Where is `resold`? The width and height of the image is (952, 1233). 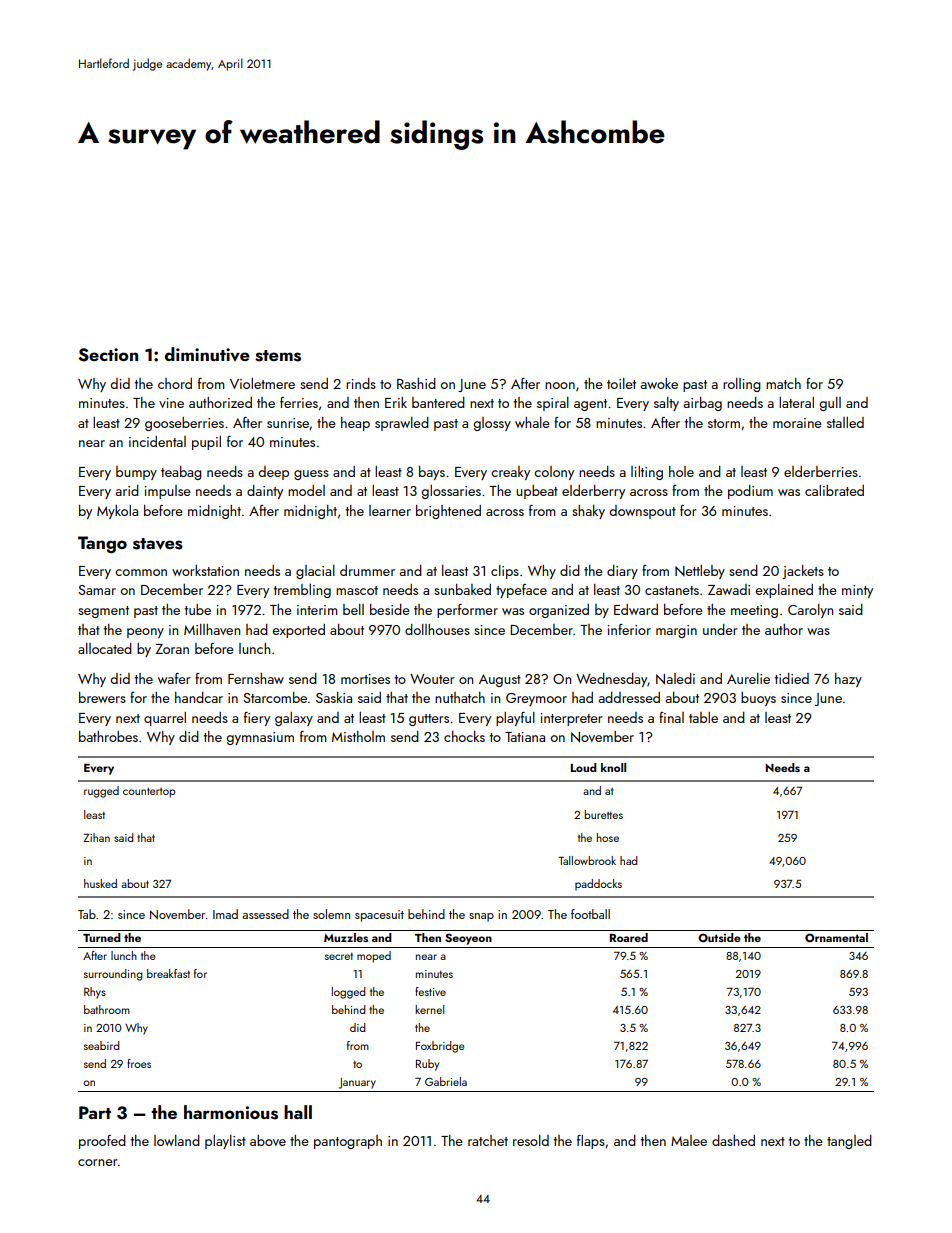
resold is located at coordinates (531, 1140).
